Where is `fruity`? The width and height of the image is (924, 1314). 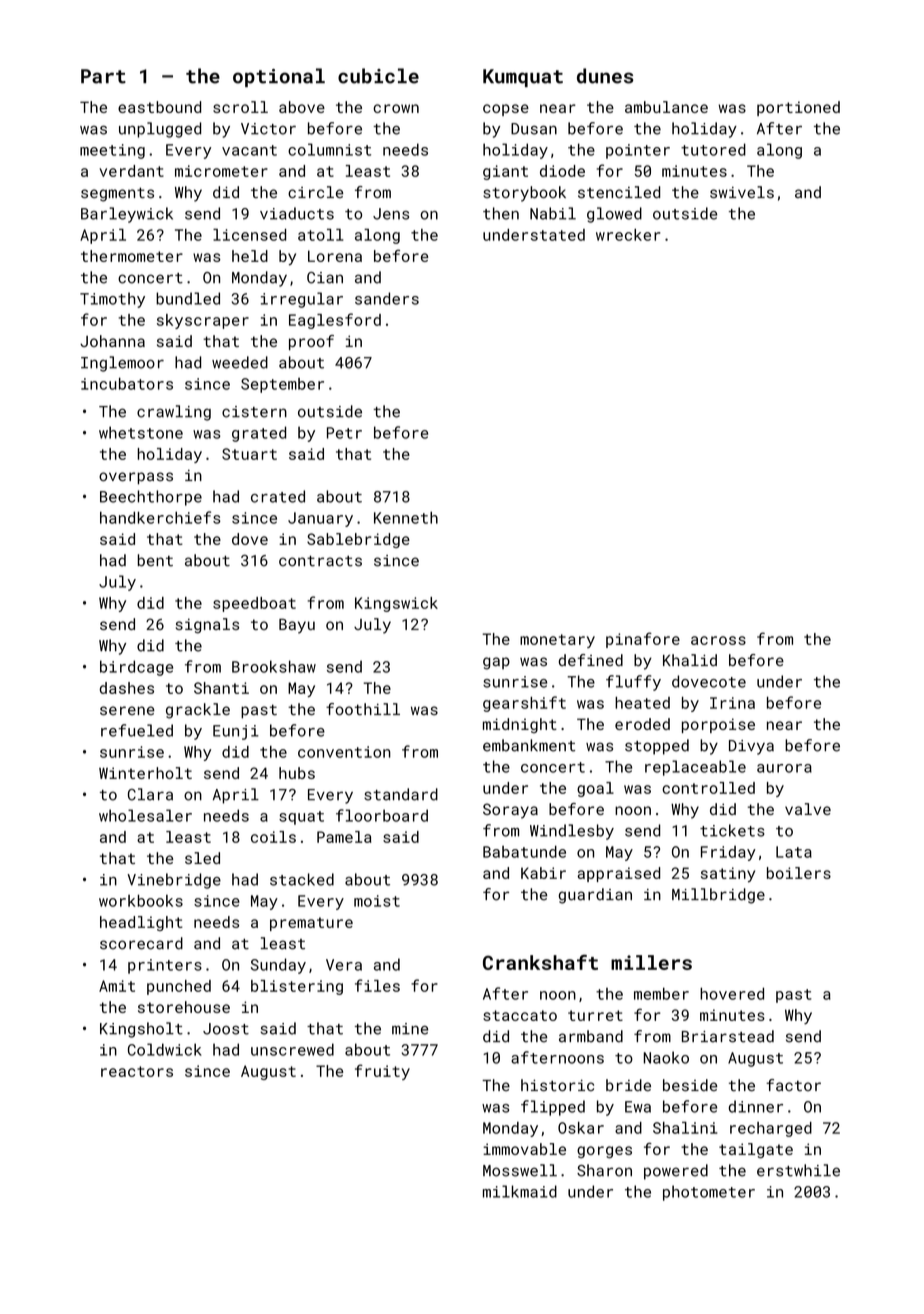 fruity is located at coordinates (382, 1072).
